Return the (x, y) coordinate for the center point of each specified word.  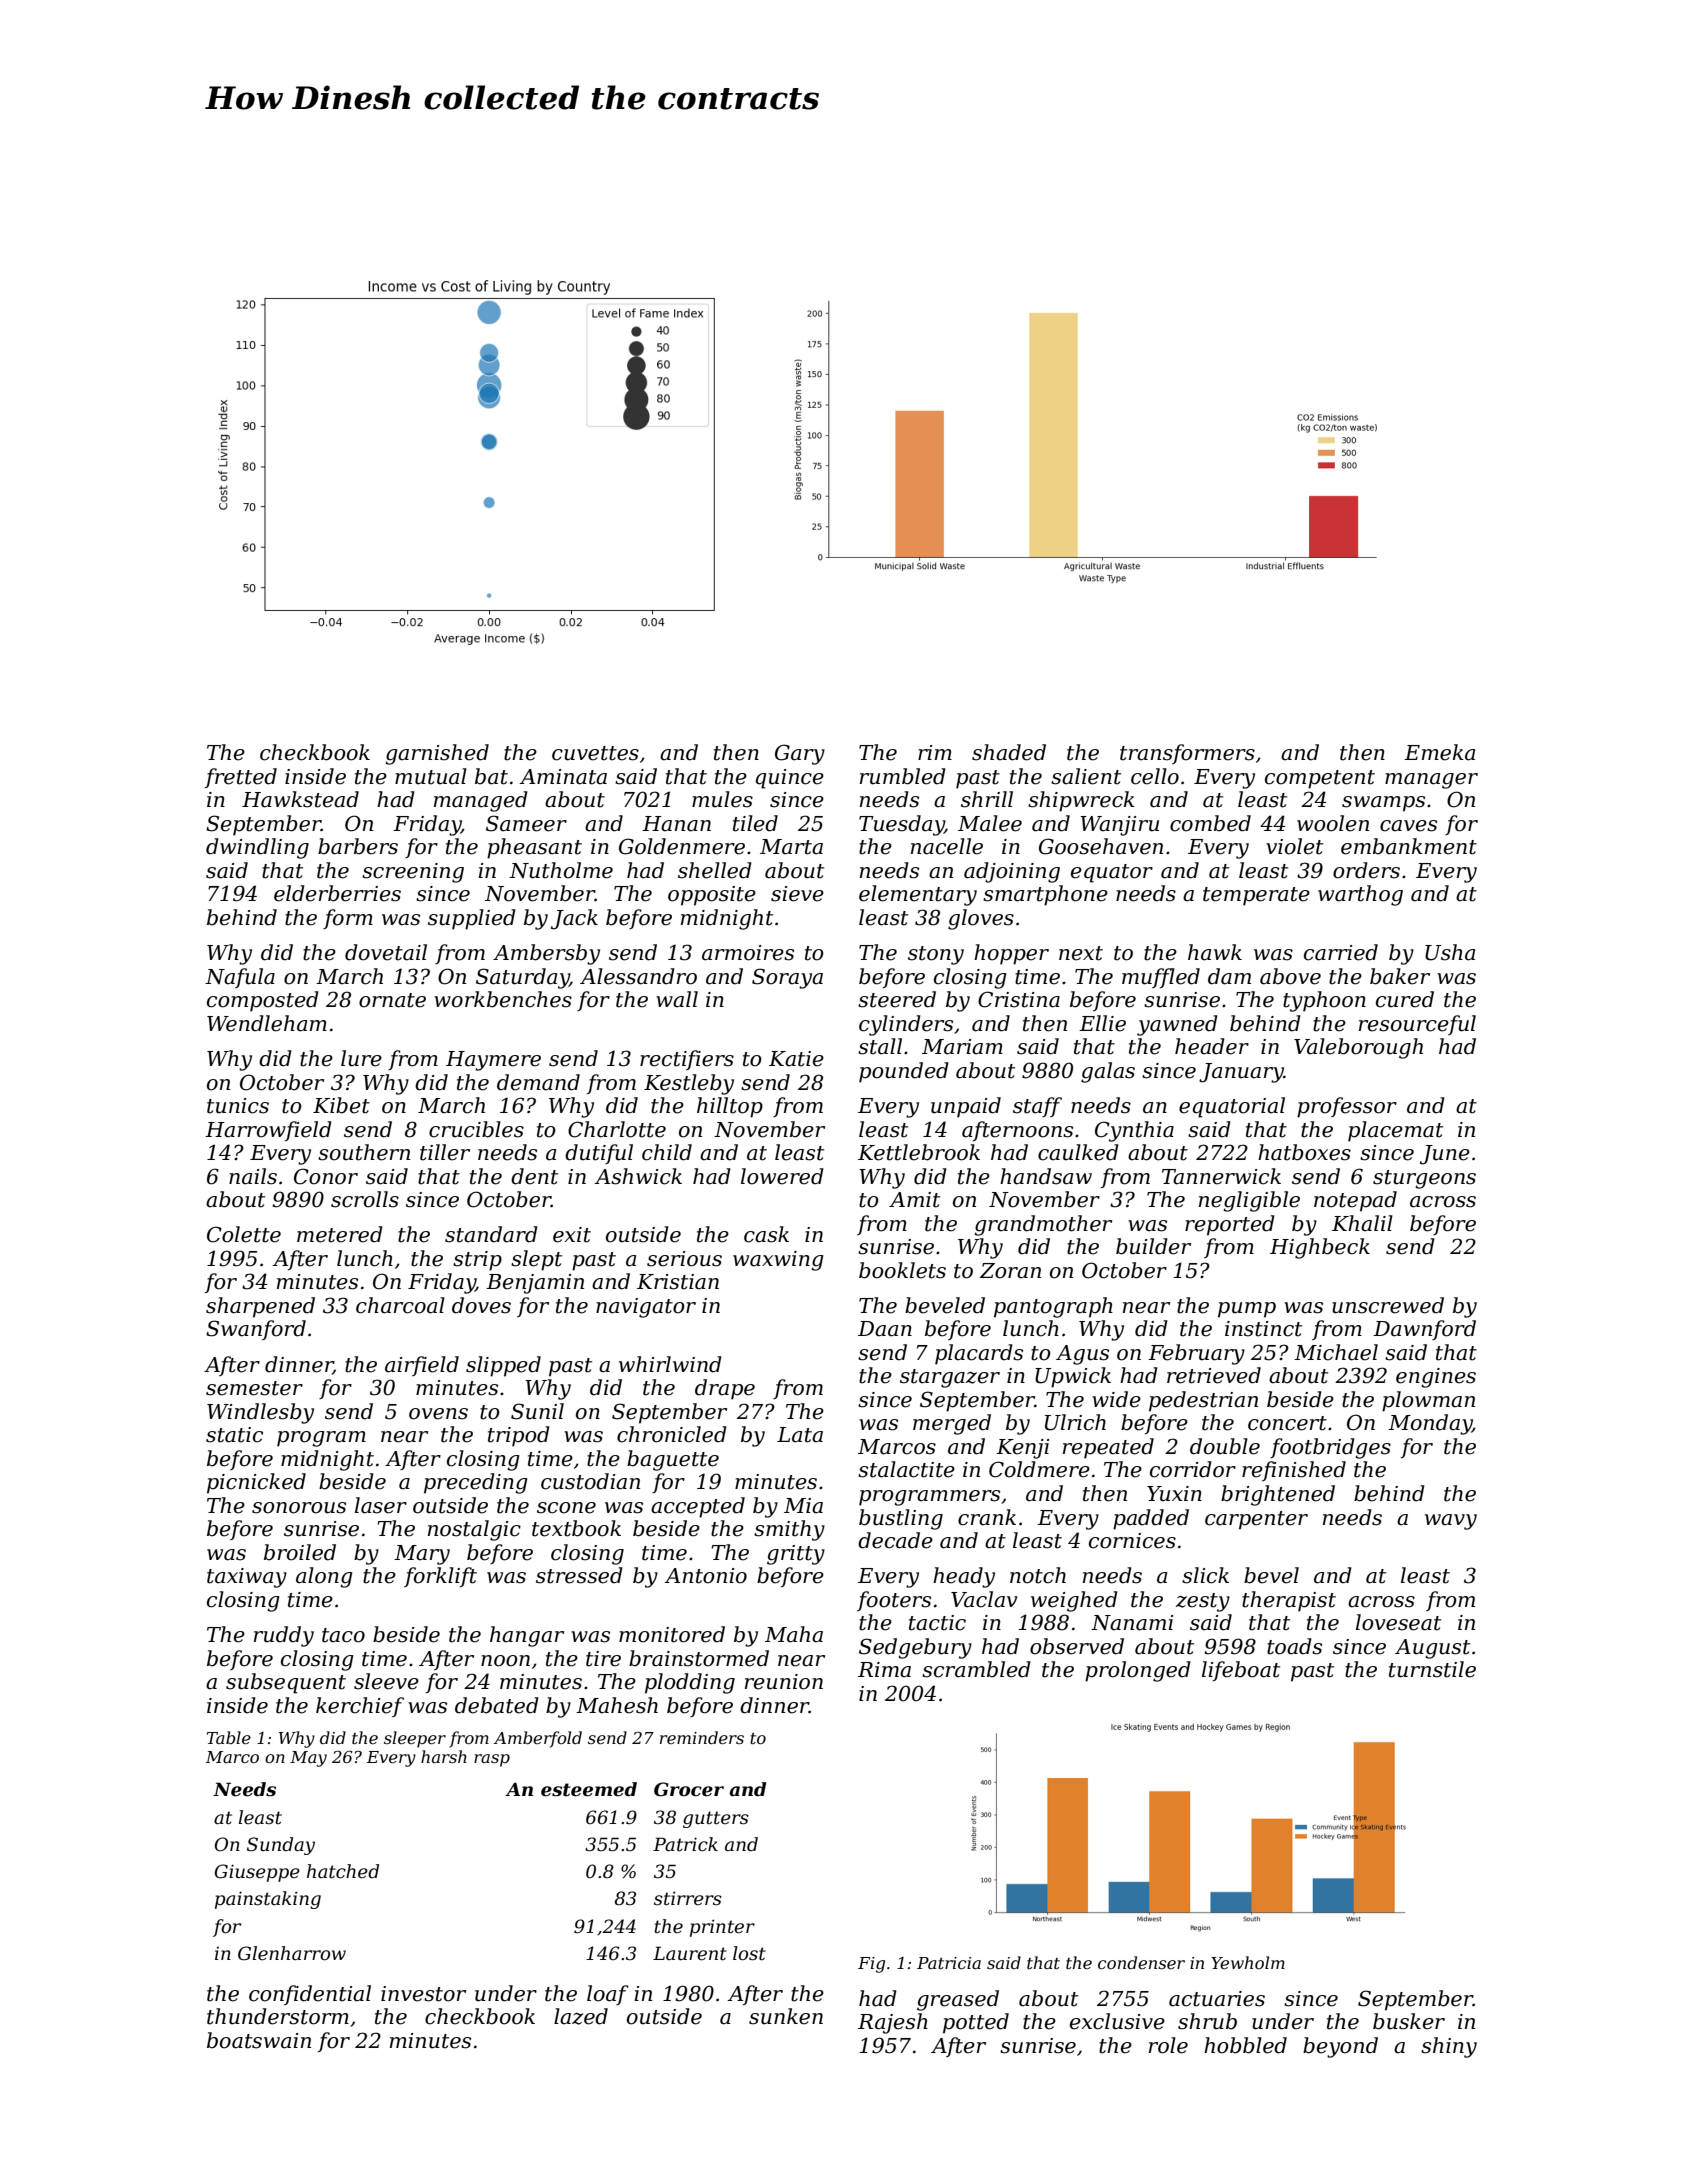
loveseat (1398, 1622)
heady (964, 1577)
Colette (244, 1234)
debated (497, 1705)
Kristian (678, 1282)
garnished (437, 754)
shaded (1009, 752)
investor (423, 1994)
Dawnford (1424, 1330)
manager (1431, 781)
